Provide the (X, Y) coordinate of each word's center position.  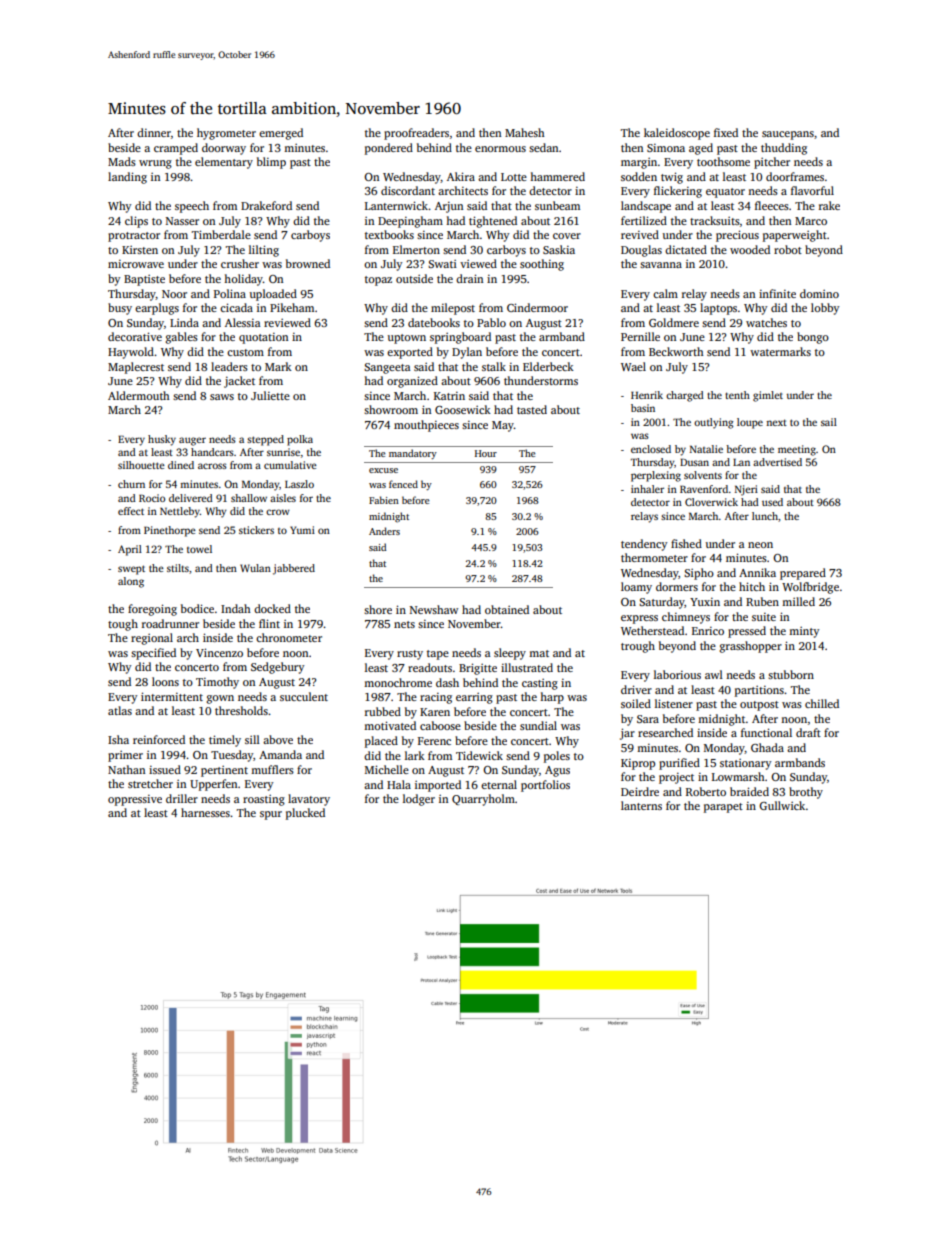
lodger (419, 800)
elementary (224, 163)
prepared (803, 574)
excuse (383, 470)
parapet (723, 808)
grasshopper (751, 647)
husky (162, 440)
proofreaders (416, 134)
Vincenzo (219, 652)
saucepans (788, 135)
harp (552, 698)
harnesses (205, 812)
